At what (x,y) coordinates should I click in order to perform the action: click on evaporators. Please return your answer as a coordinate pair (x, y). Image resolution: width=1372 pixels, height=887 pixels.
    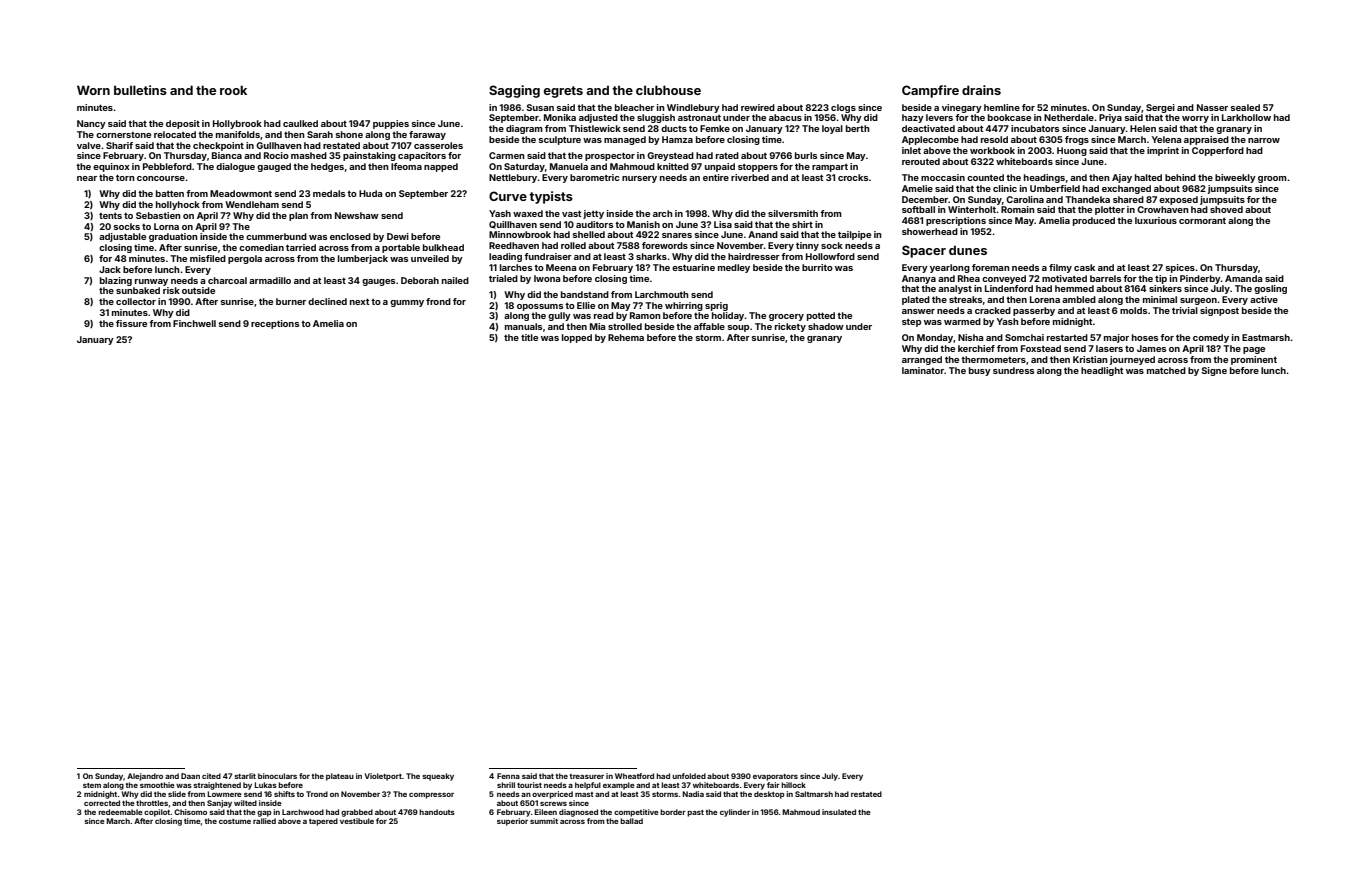
    Looking at the image, I should click on (775, 777).
